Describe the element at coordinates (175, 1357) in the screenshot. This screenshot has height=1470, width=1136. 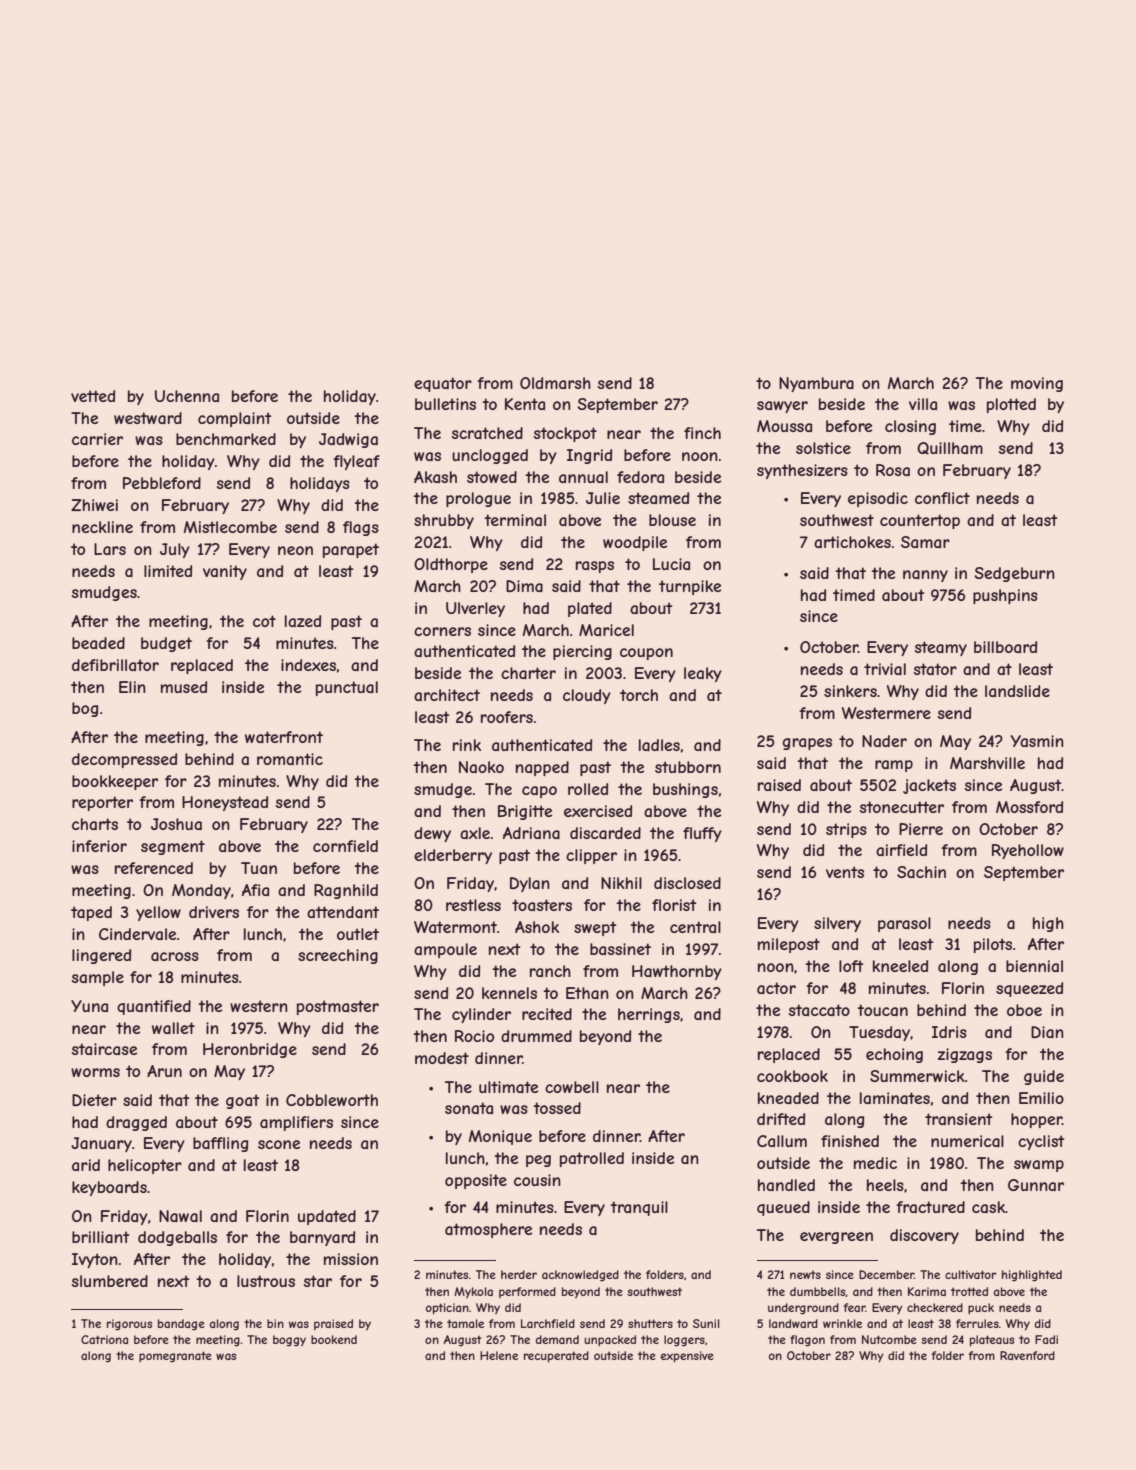
I see `pomegranate` at that location.
